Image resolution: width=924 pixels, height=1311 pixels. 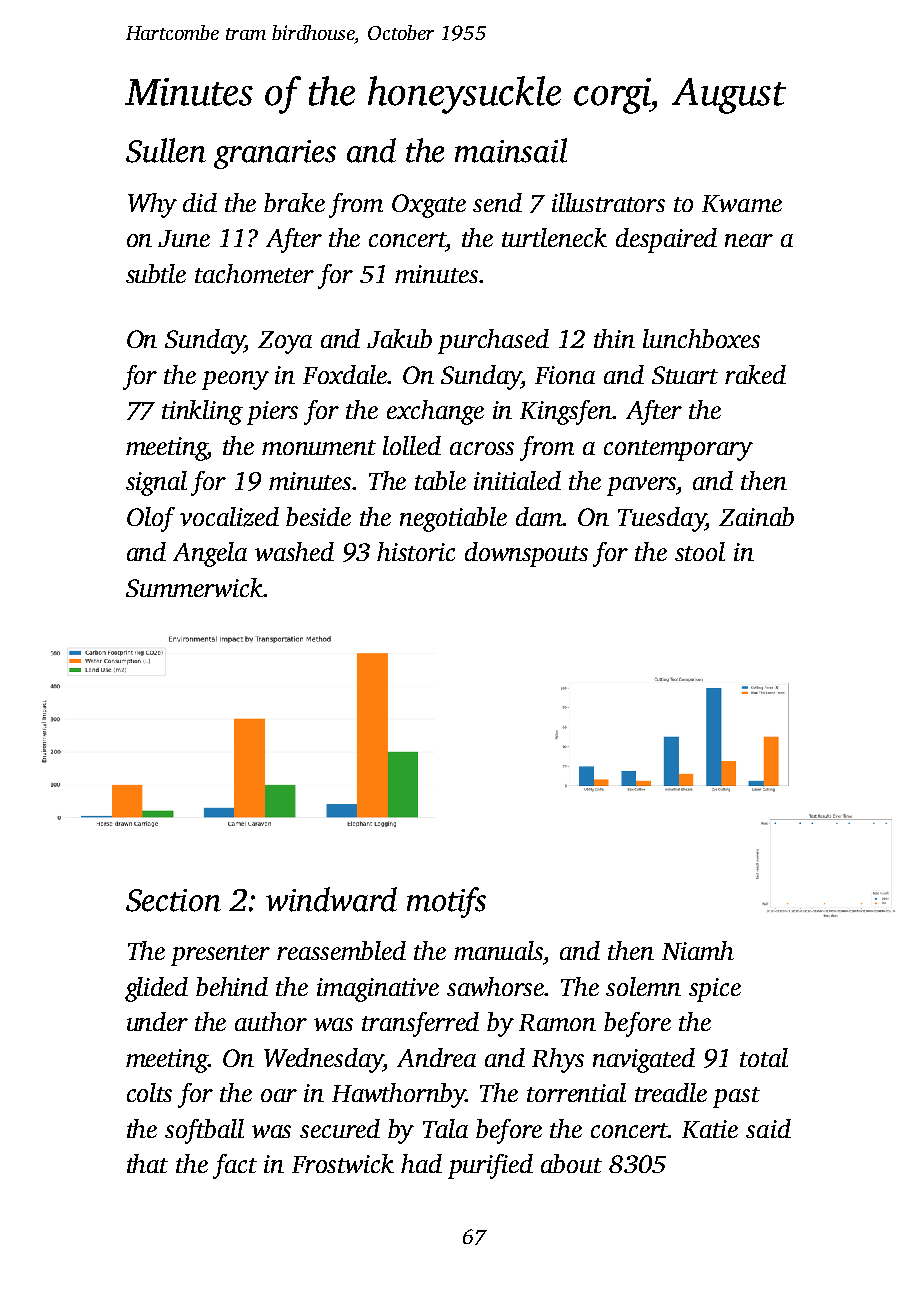 What do you see at coordinates (666, 240) in the screenshot?
I see `despaired` at bounding box center [666, 240].
